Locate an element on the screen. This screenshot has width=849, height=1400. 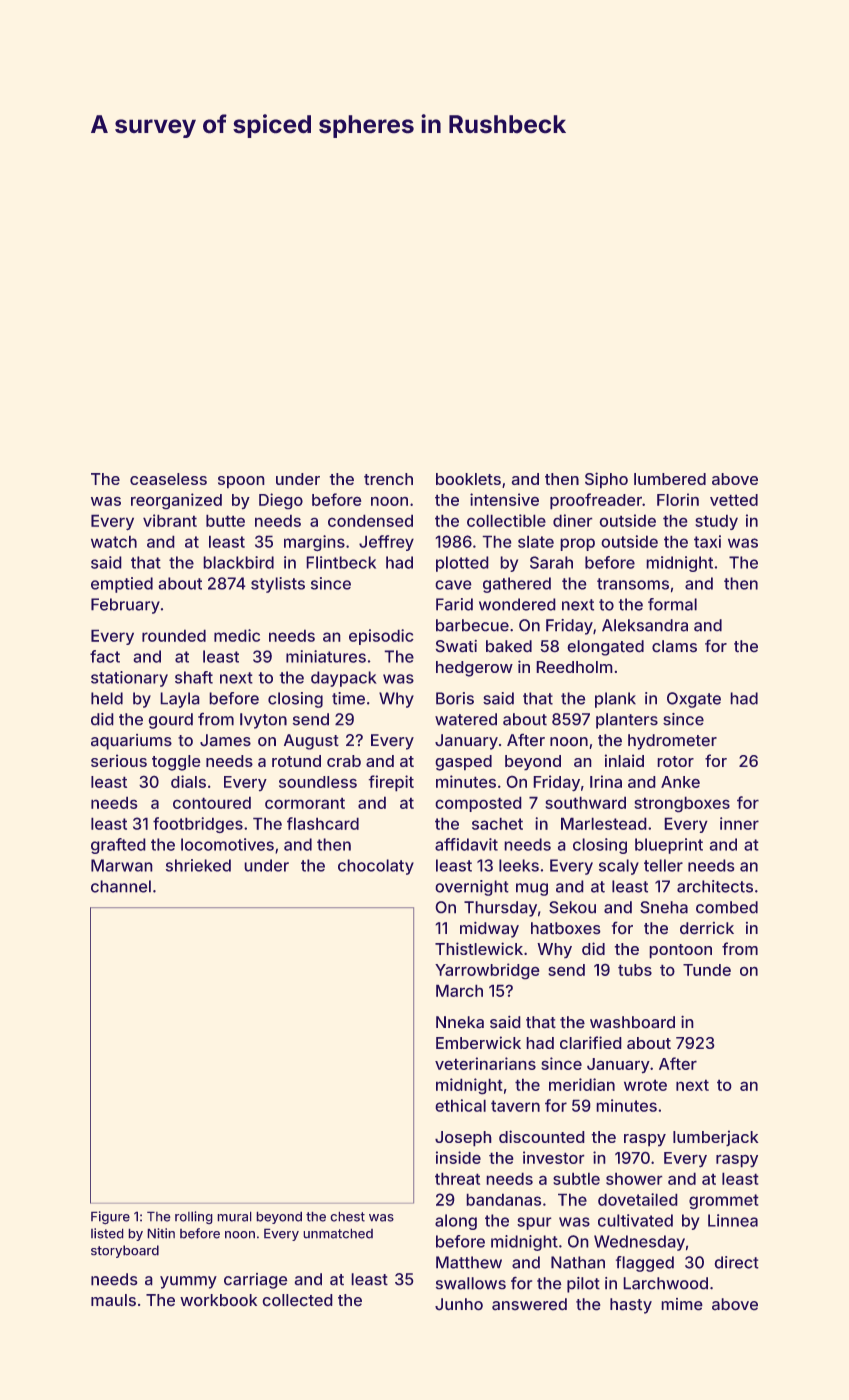
Oxgate is located at coordinates (694, 700).
